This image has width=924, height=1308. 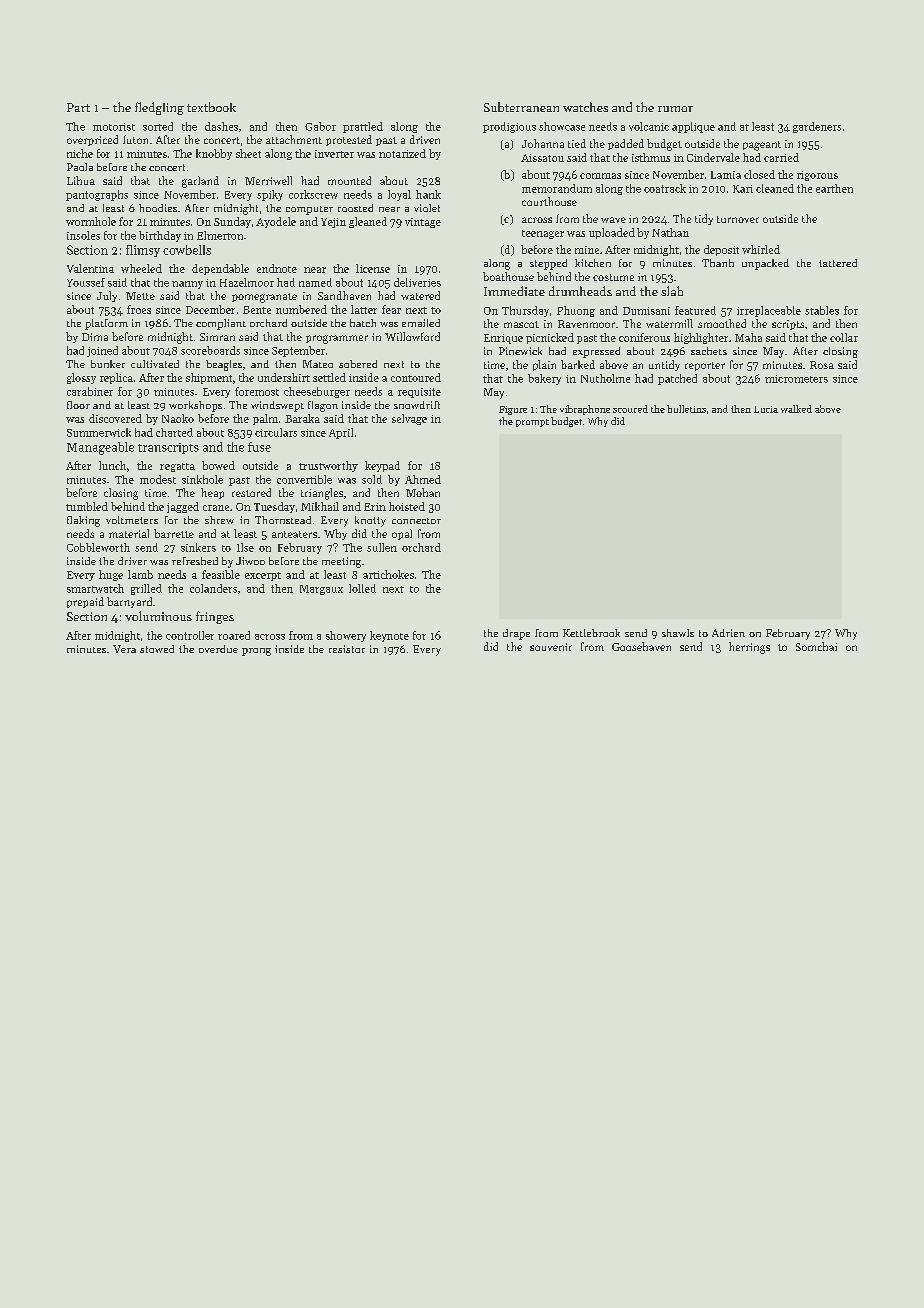 I want to click on shipment, so click(x=209, y=378).
